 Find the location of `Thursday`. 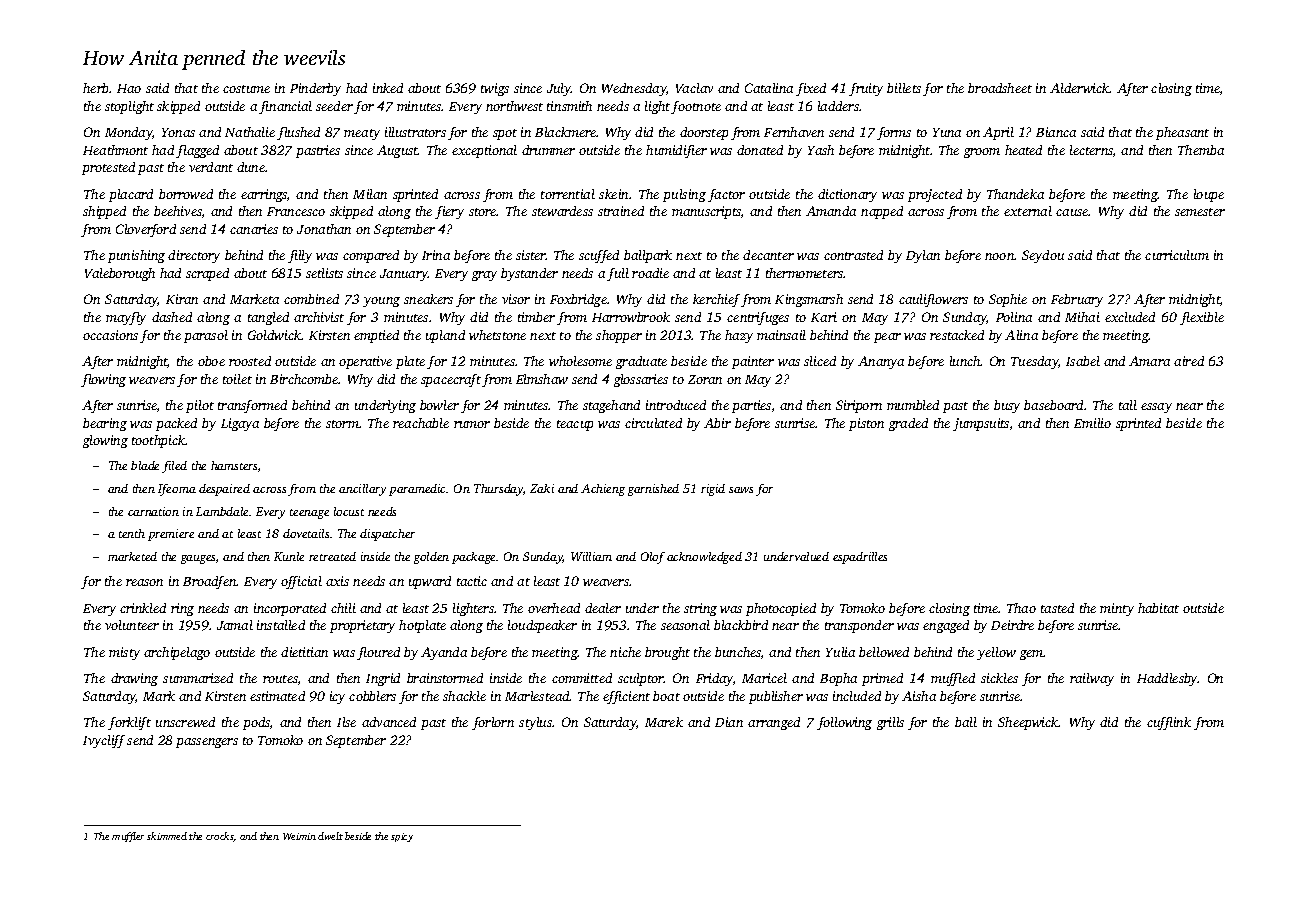

Thursday is located at coordinates (499, 490).
